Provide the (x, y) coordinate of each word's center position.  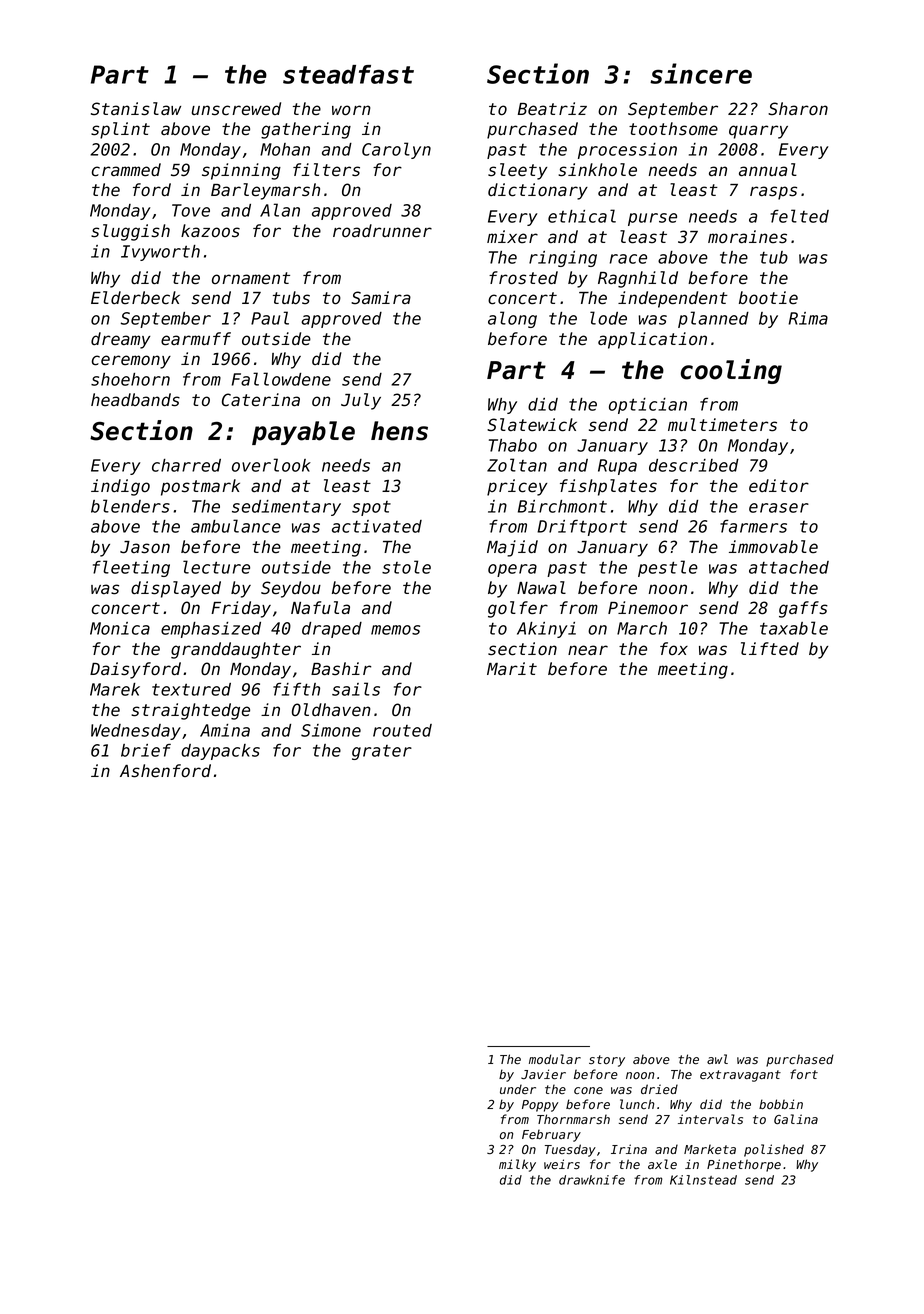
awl (717, 1059)
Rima (808, 318)
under (518, 1089)
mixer (512, 237)
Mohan (285, 149)
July (361, 401)
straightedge (190, 711)
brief (146, 750)
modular (555, 1059)
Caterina (261, 400)
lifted (770, 649)
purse (652, 219)
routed (402, 730)
